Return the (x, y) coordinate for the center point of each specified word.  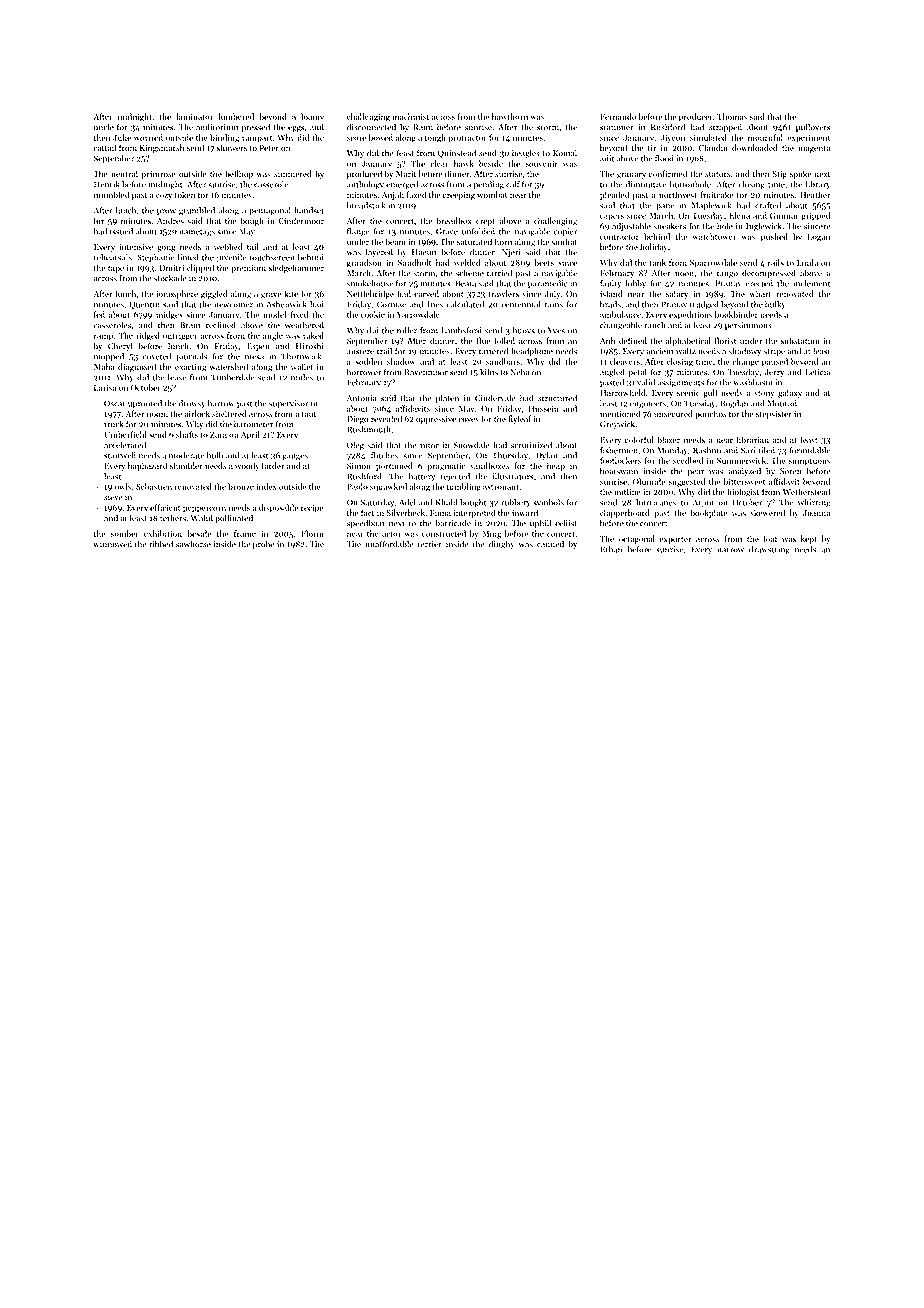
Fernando (618, 116)
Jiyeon (672, 138)
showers (232, 147)
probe (264, 544)
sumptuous (810, 462)
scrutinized (531, 445)
